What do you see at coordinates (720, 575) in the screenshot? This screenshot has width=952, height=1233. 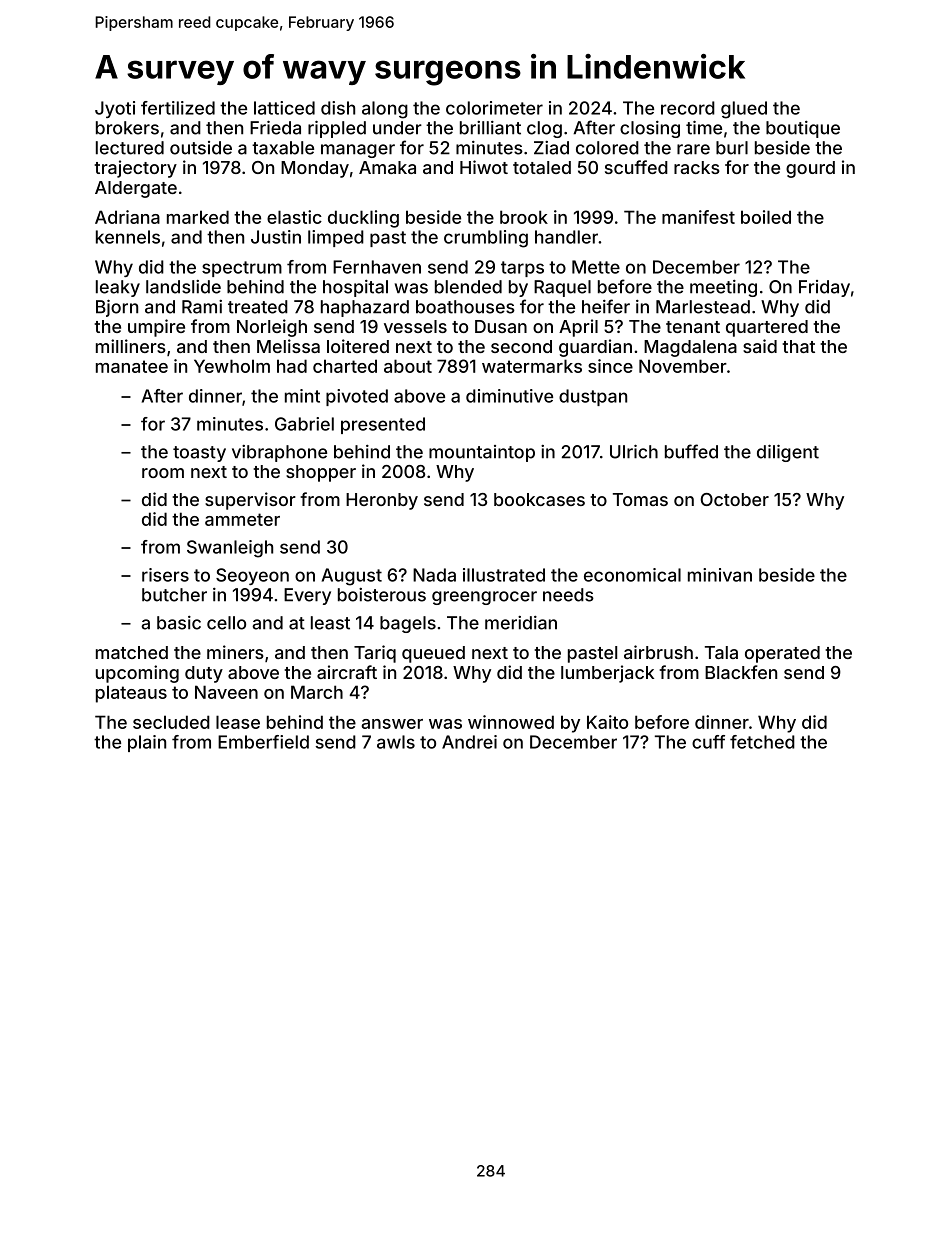 I see `minivan` at bounding box center [720, 575].
